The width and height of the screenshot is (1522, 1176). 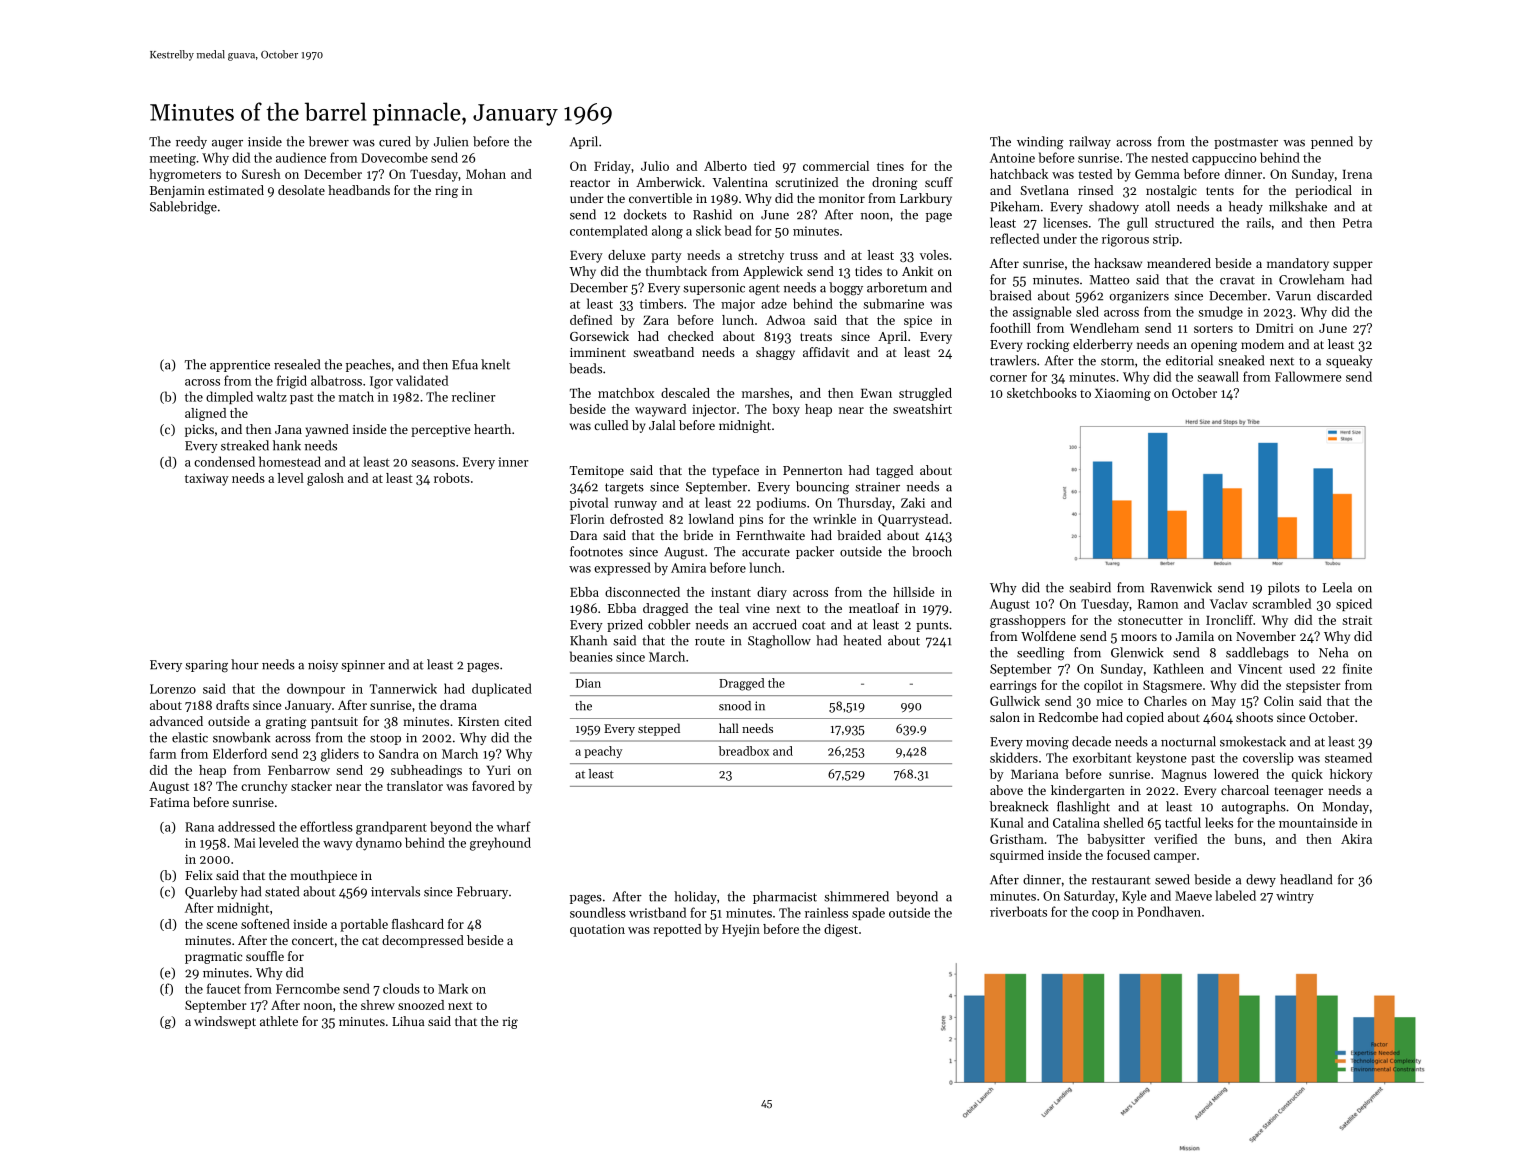 What do you see at coordinates (183, 208) in the screenshot?
I see `Sablebridge` at bounding box center [183, 208].
